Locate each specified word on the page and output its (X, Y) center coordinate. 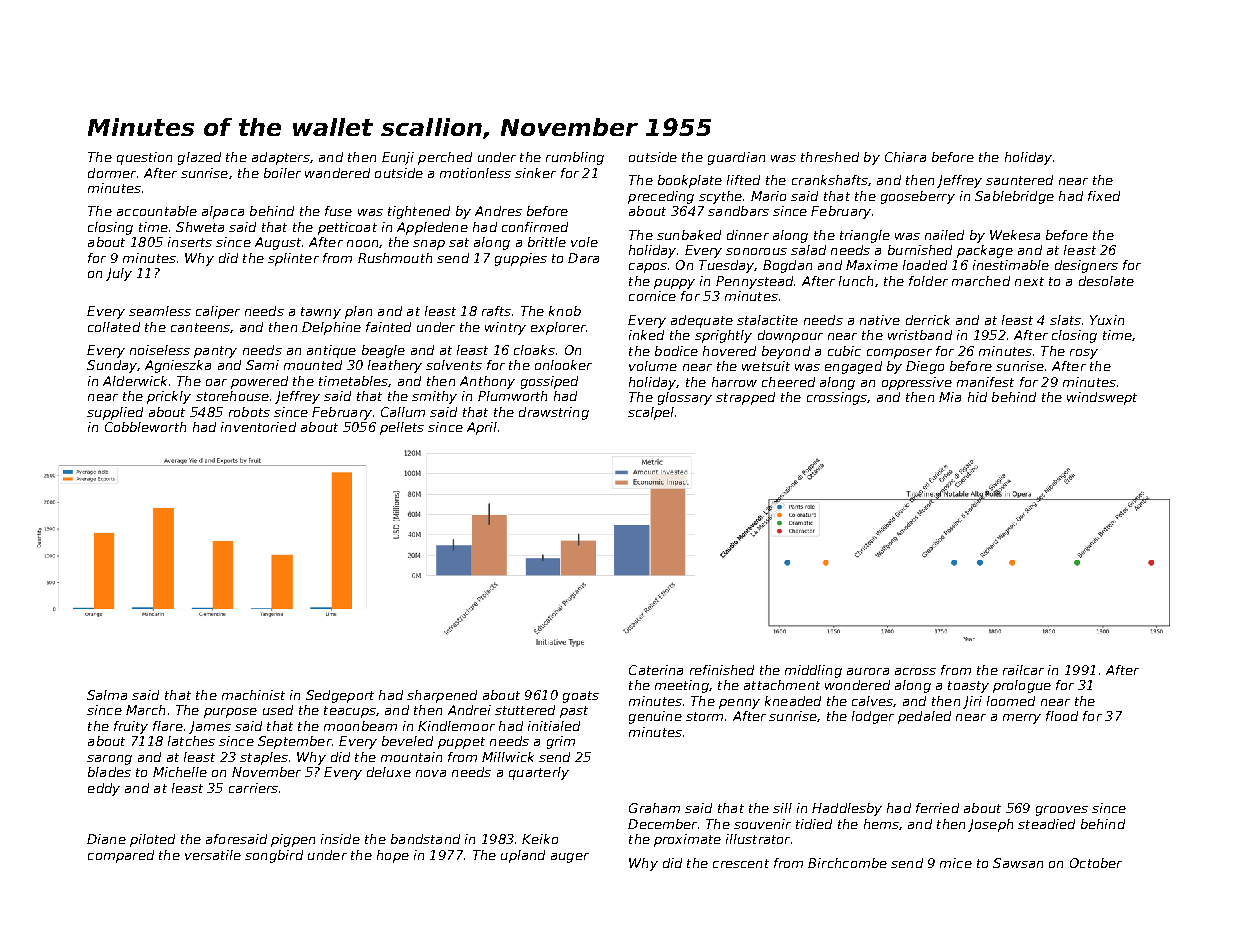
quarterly (539, 773)
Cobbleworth (145, 427)
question (144, 158)
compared (121, 856)
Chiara (905, 157)
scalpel (651, 413)
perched (445, 158)
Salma (107, 695)
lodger (873, 717)
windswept (1102, 398)
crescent (741, 863)
